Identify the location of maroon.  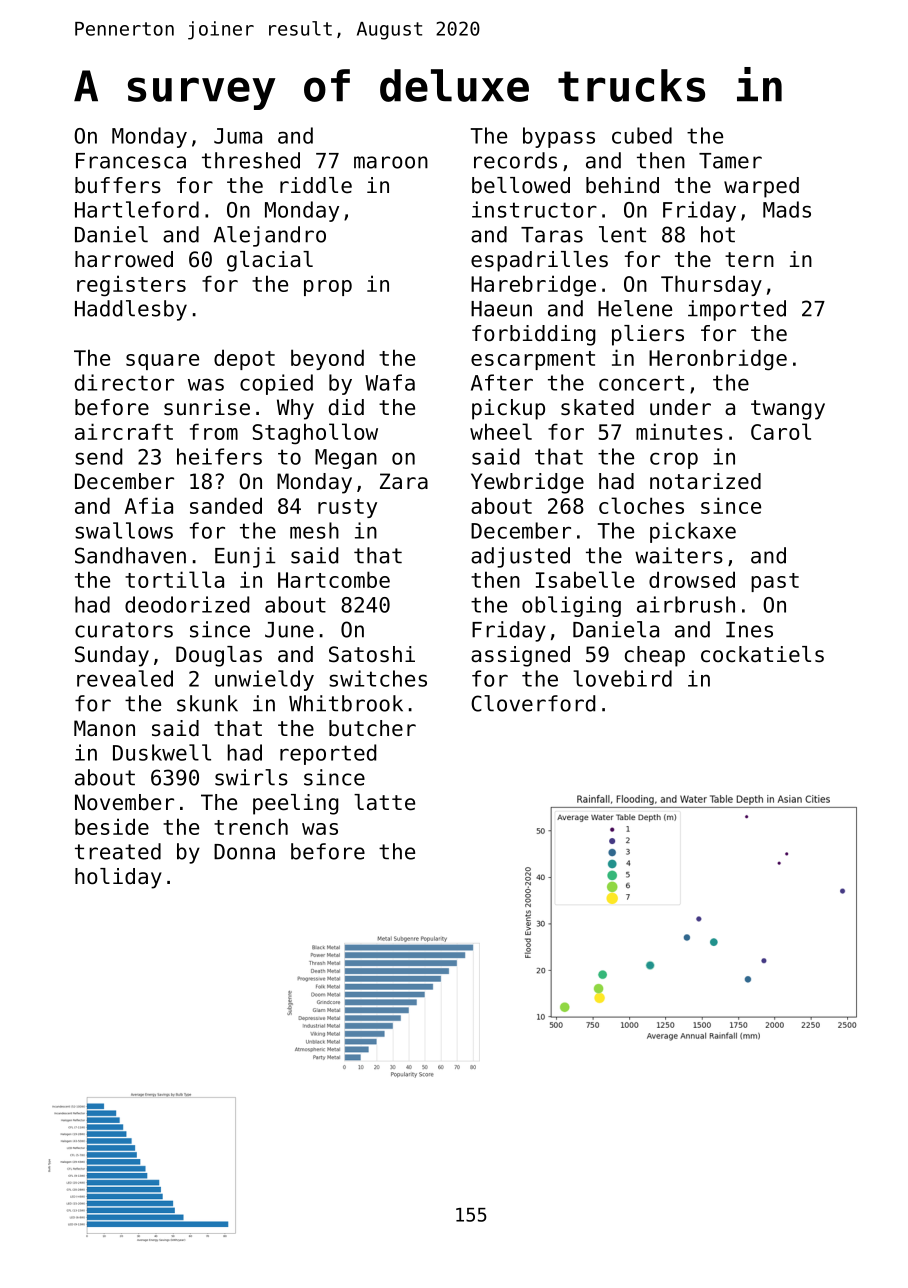
(391, 162).
